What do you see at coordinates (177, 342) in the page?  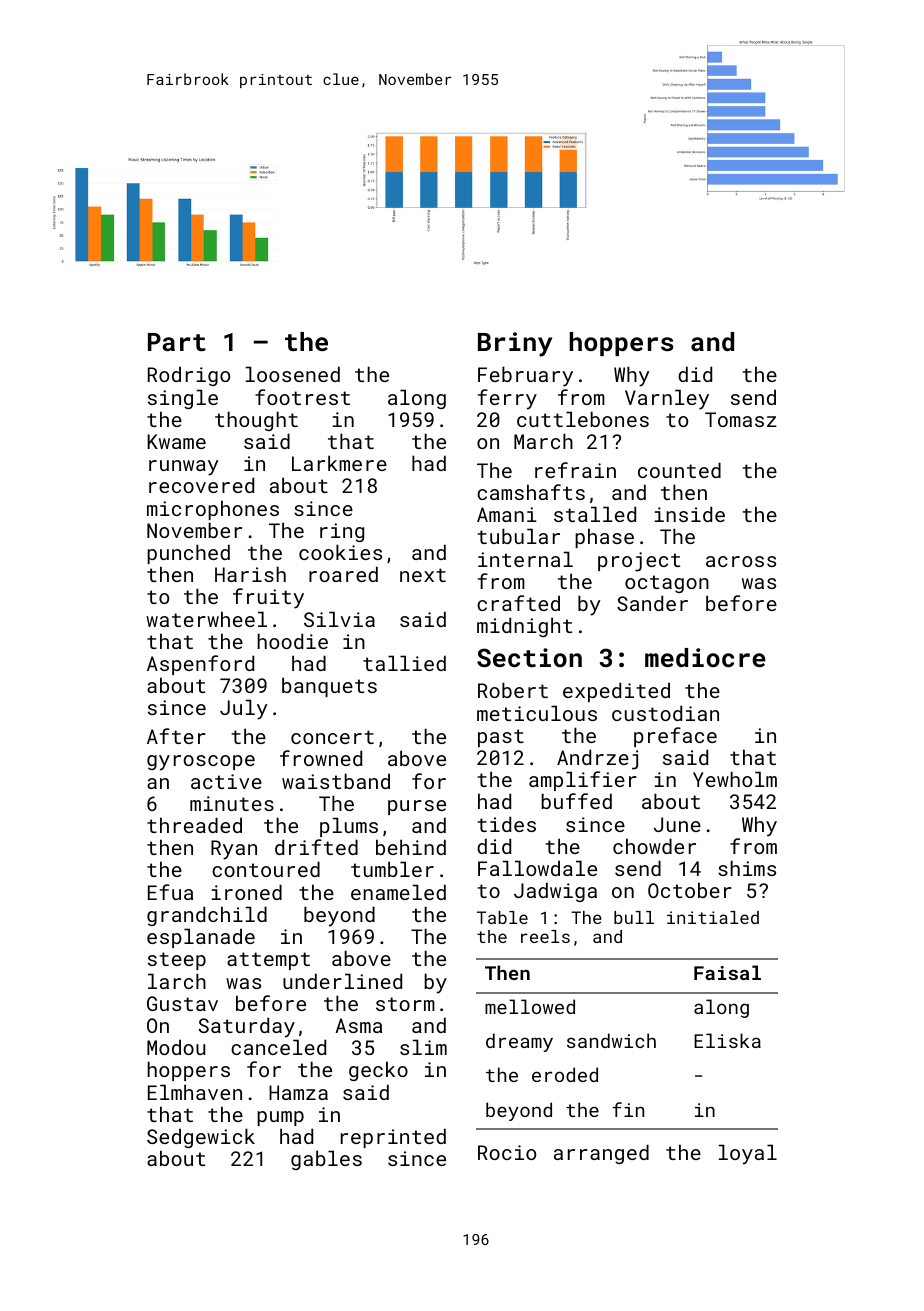 I see `Part` at bounding box center [177, 342].
